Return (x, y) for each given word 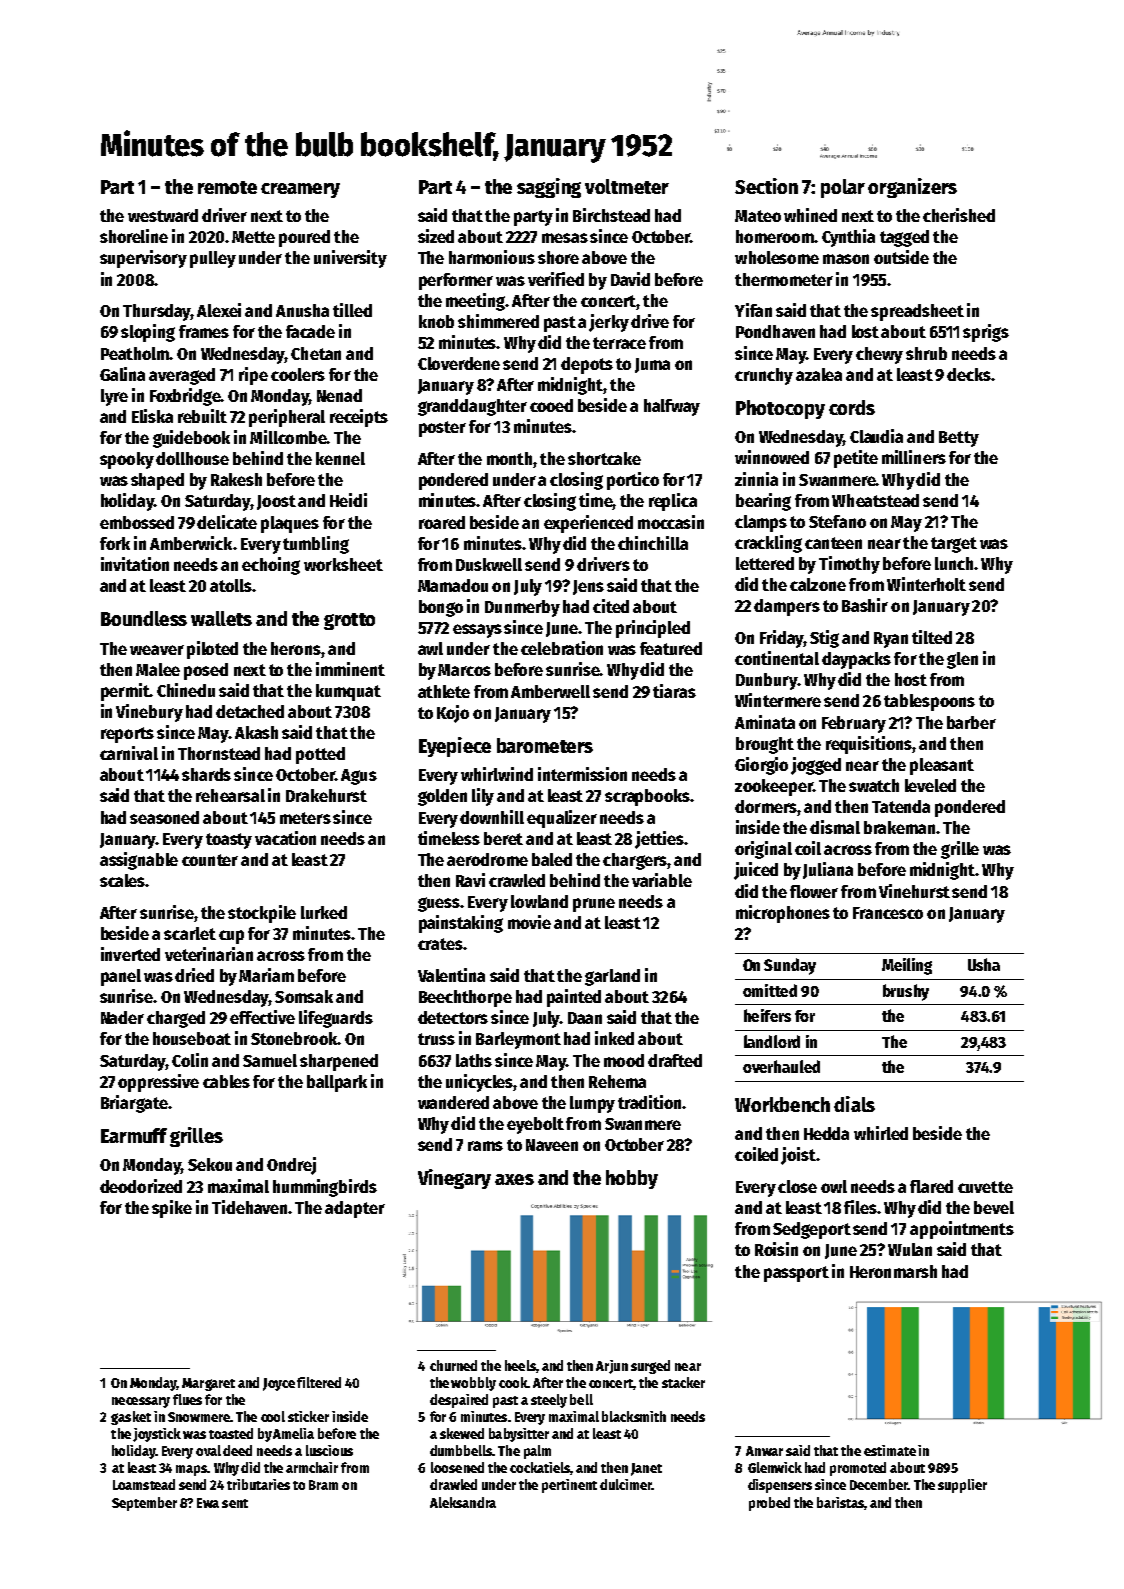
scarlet (190, 933)
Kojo (453, 714)
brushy (906, 992)
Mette (253, 237)
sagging (549, 188)
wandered (453, 1102)
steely (549, 1401)
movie (529, 922)
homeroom (775, 236)
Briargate (134, 1104)
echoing (271, 566)
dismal (835, 827)
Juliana (828, 870)
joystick (157, 1435)
